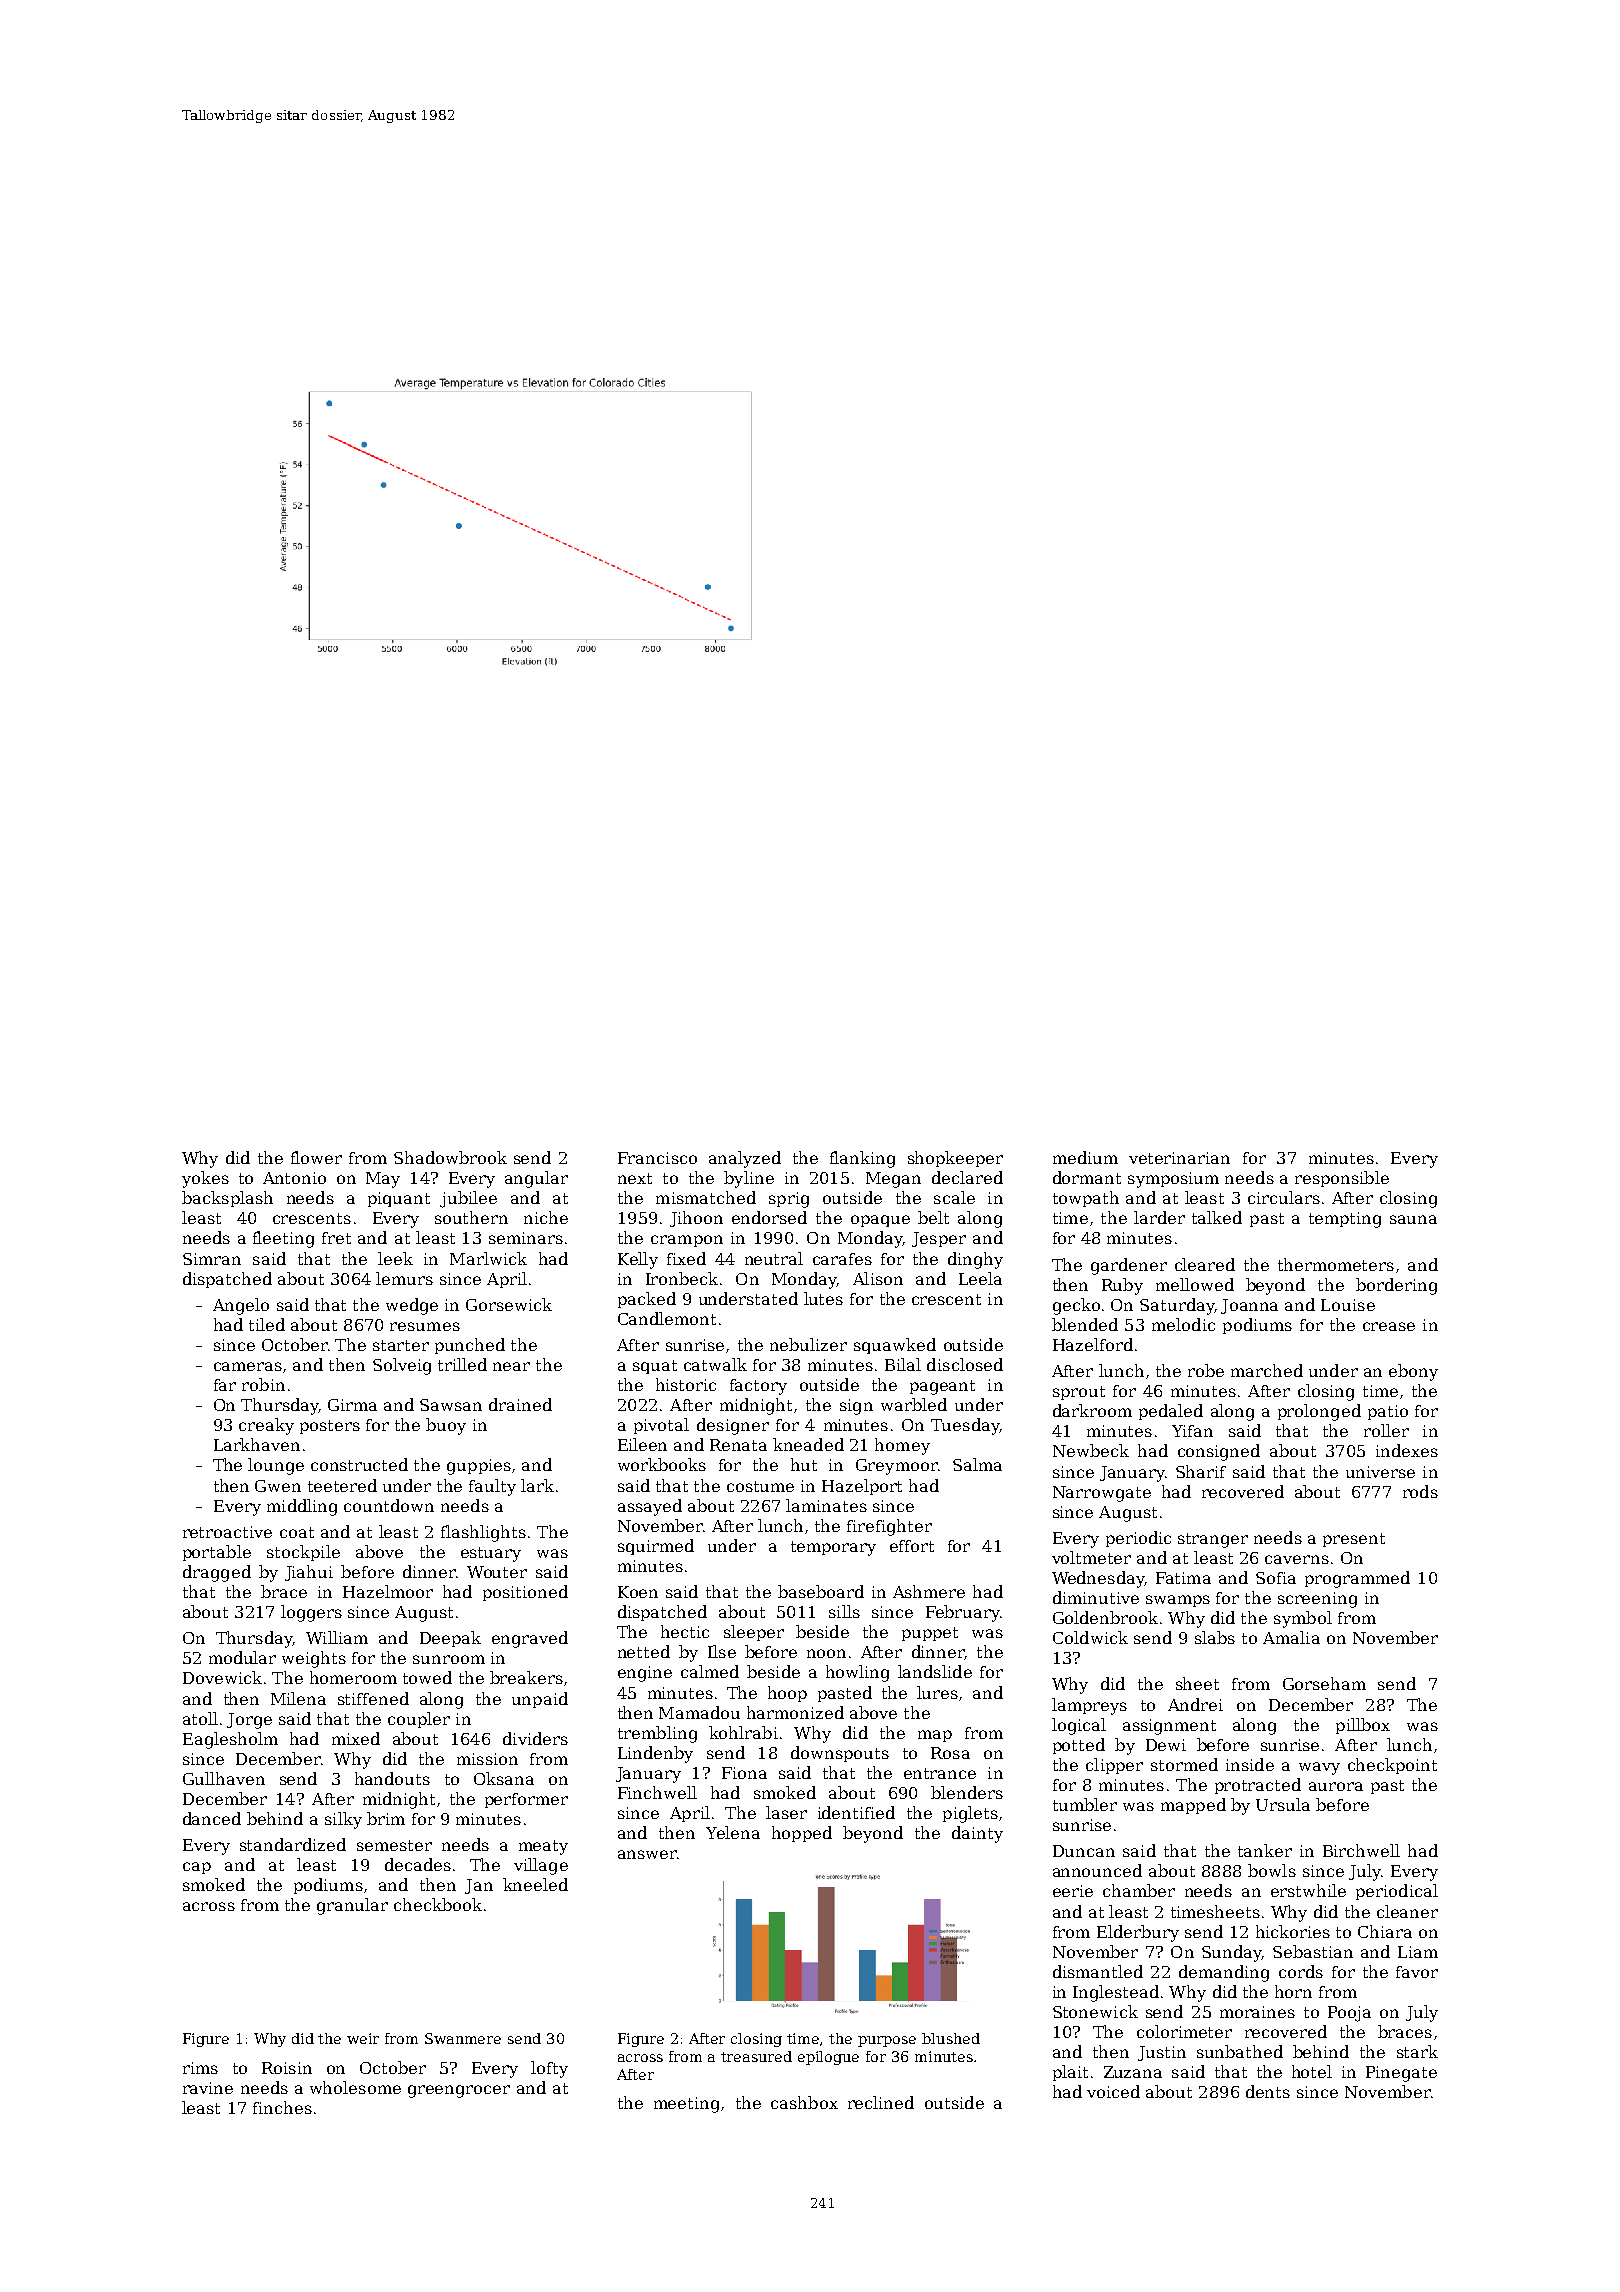 The width and height of the document is (1620, 2292). Describe the element at coordinates (197, 1868) in the document. I see `cap` at that location.
